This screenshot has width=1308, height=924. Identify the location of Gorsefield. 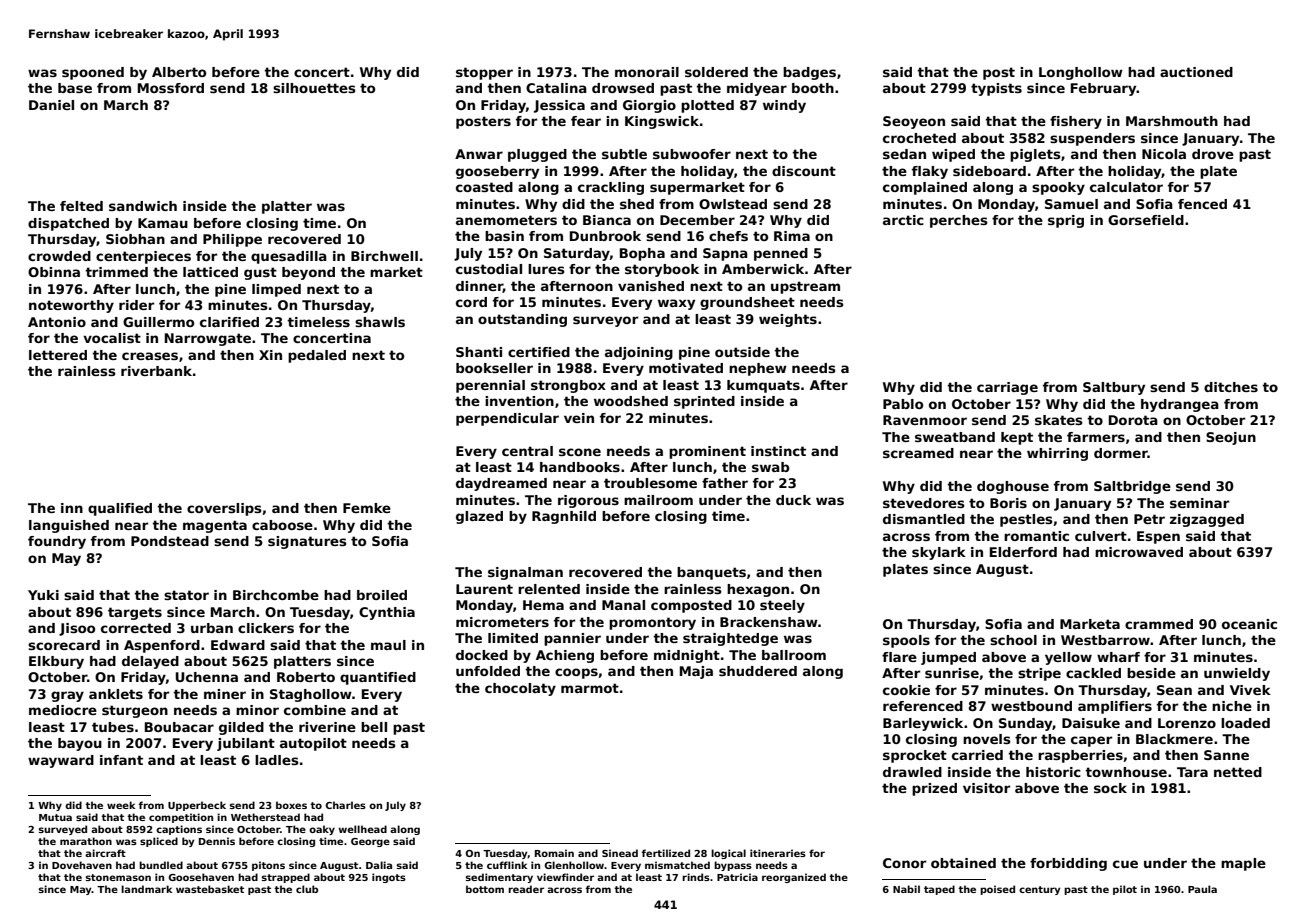
(1146, 220).
